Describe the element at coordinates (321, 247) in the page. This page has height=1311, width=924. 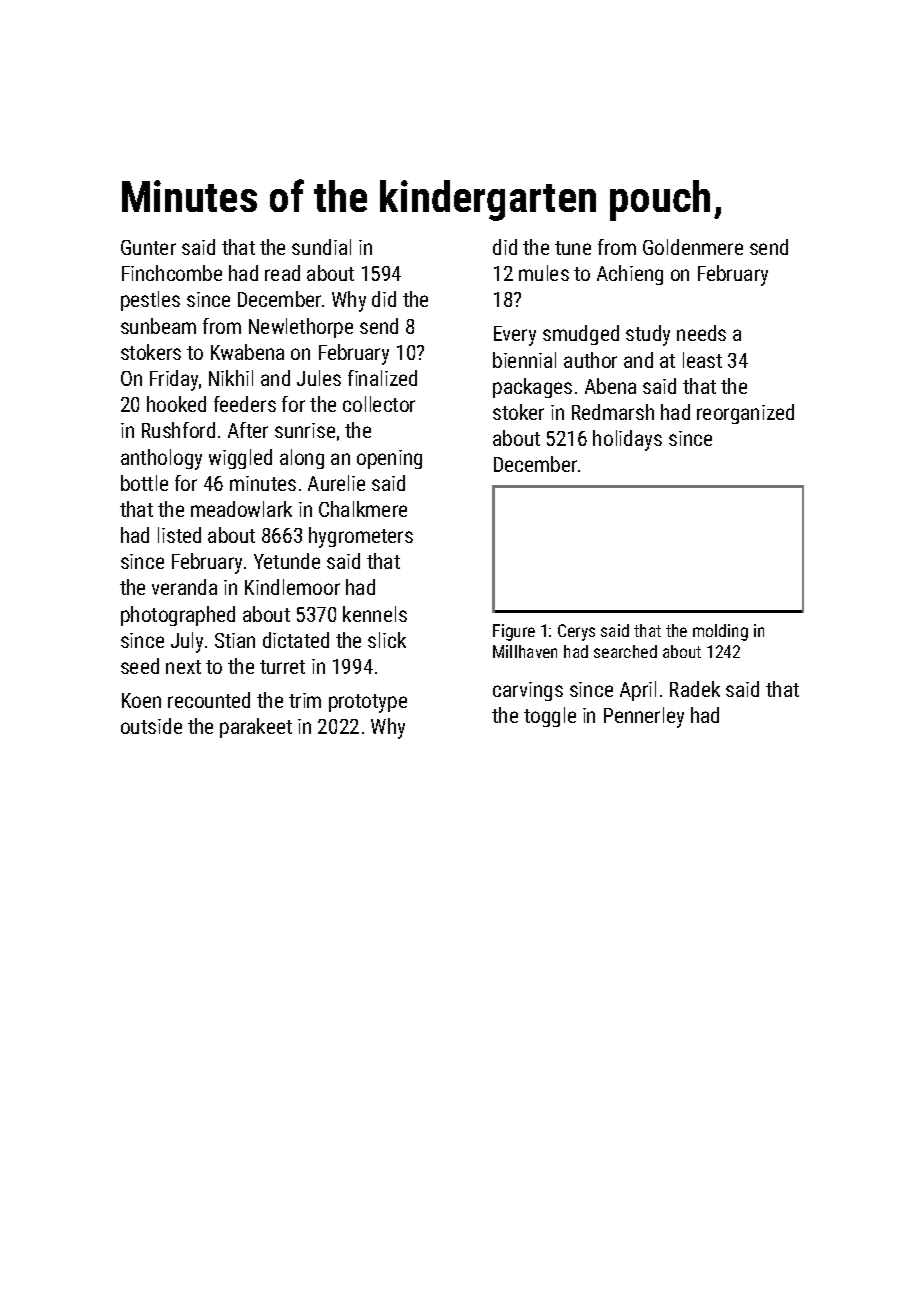
I see `sundial` at that location.
